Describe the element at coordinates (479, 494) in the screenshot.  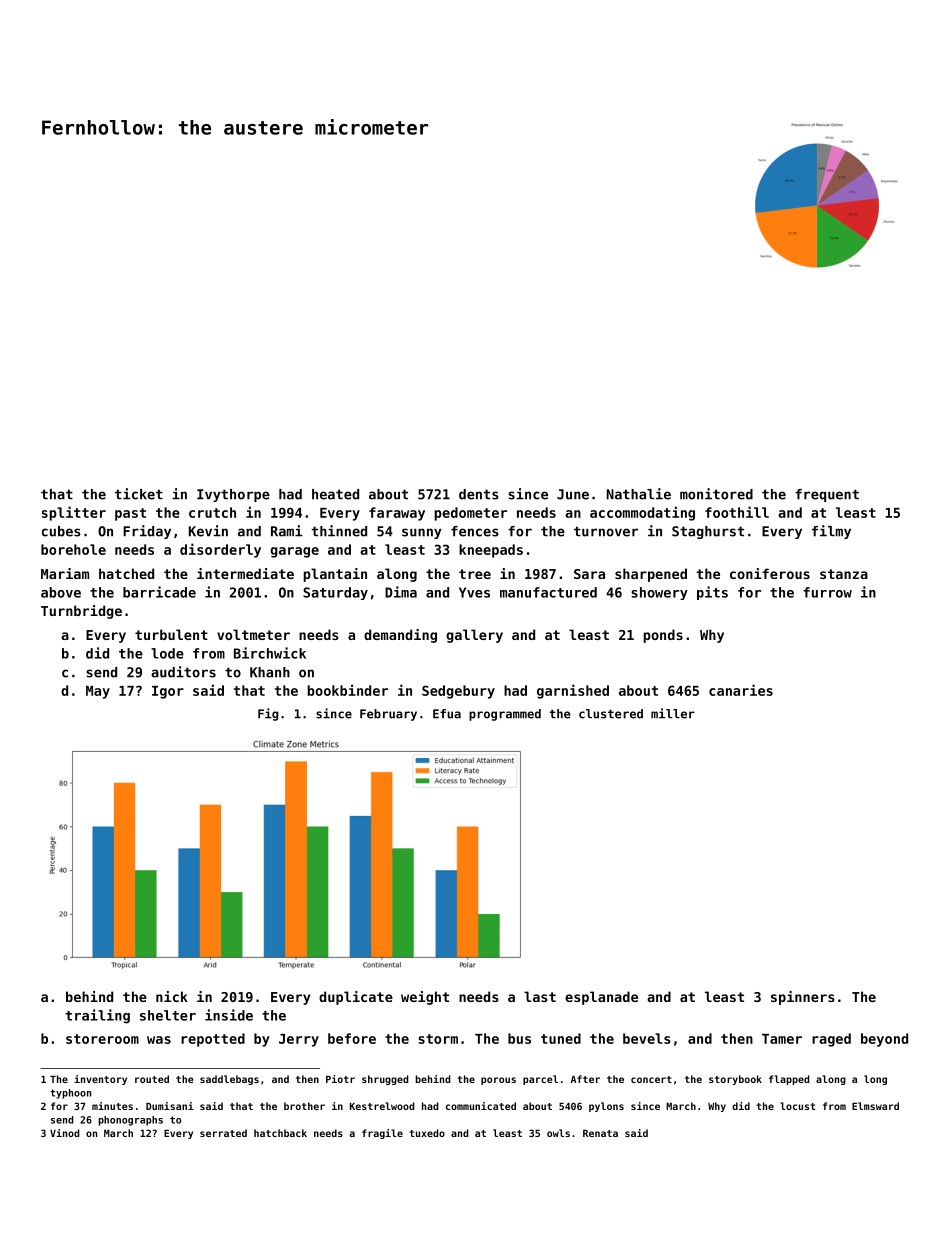
I see `dents` at that location.
